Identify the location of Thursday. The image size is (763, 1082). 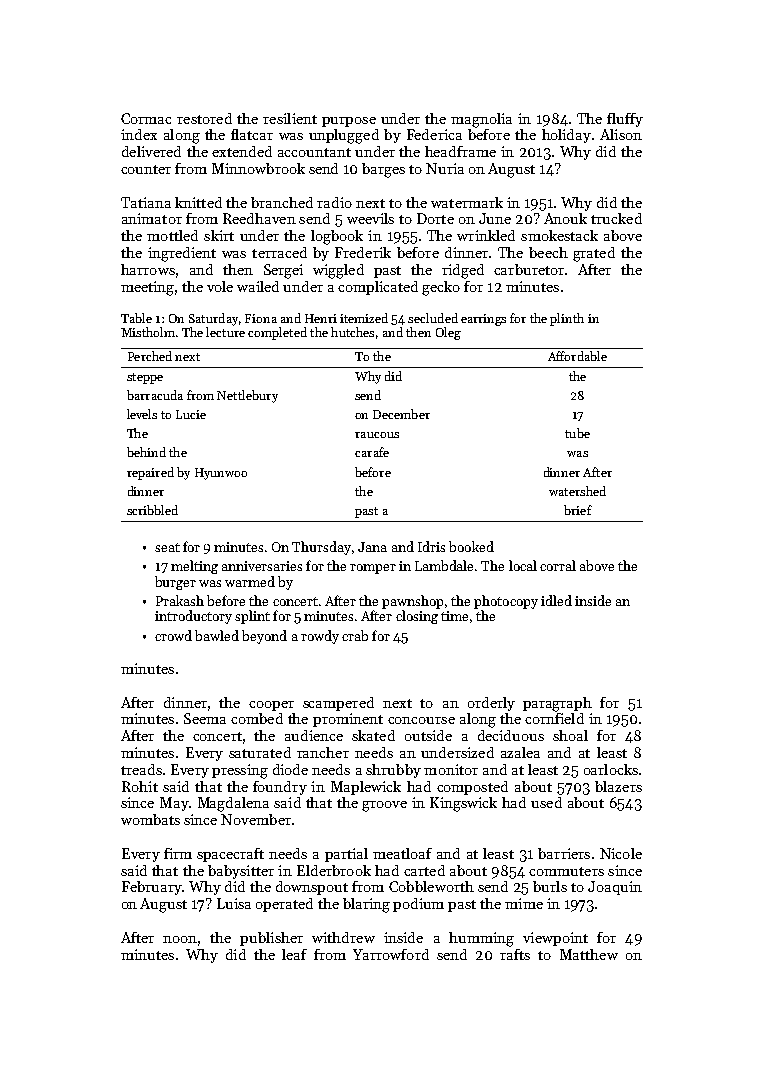
(321, 548).
